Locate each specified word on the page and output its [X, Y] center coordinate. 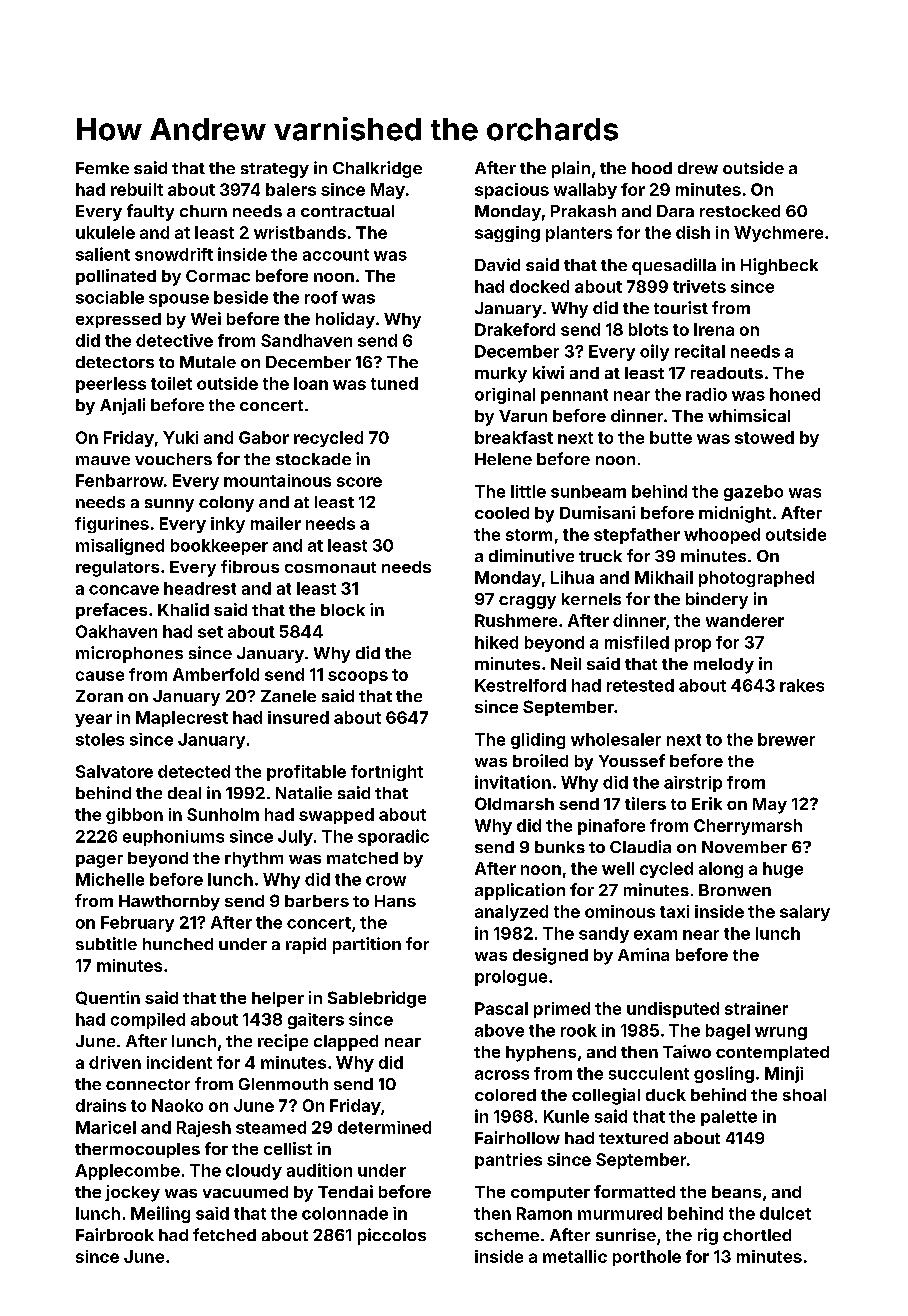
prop [693, 645]
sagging [507, 234]
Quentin [108, 998]
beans [736, 1192]
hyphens [541, 1054]
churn [203, 211]
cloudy [254, 1172]
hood [652, 168]
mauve [103, 460]
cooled [502, 513]
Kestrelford [520, 685]
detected [194, 771]
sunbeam [588, 491]
